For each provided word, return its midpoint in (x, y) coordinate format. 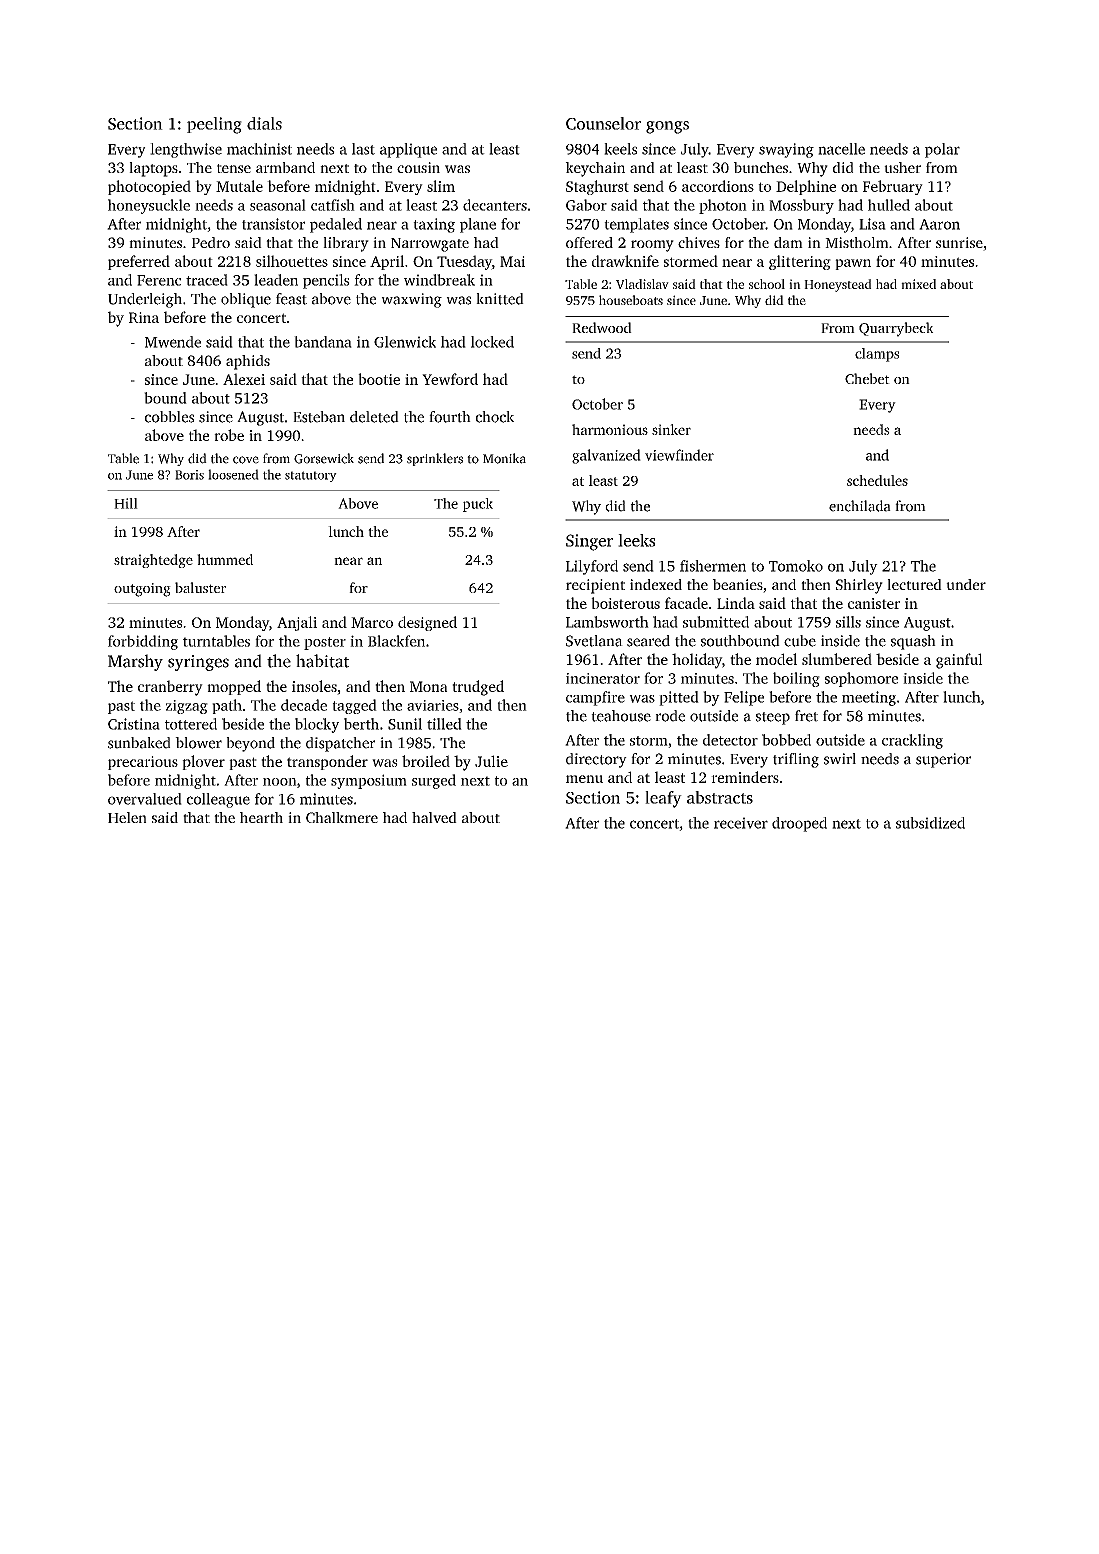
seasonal (278, 205)
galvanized (606, 456)
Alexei (244, 379)
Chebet (867, 378)
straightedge (153, 561)
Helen (127, 817)
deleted (374, 417)
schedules (877, 480)
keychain (595, 169)
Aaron (939, 224)
